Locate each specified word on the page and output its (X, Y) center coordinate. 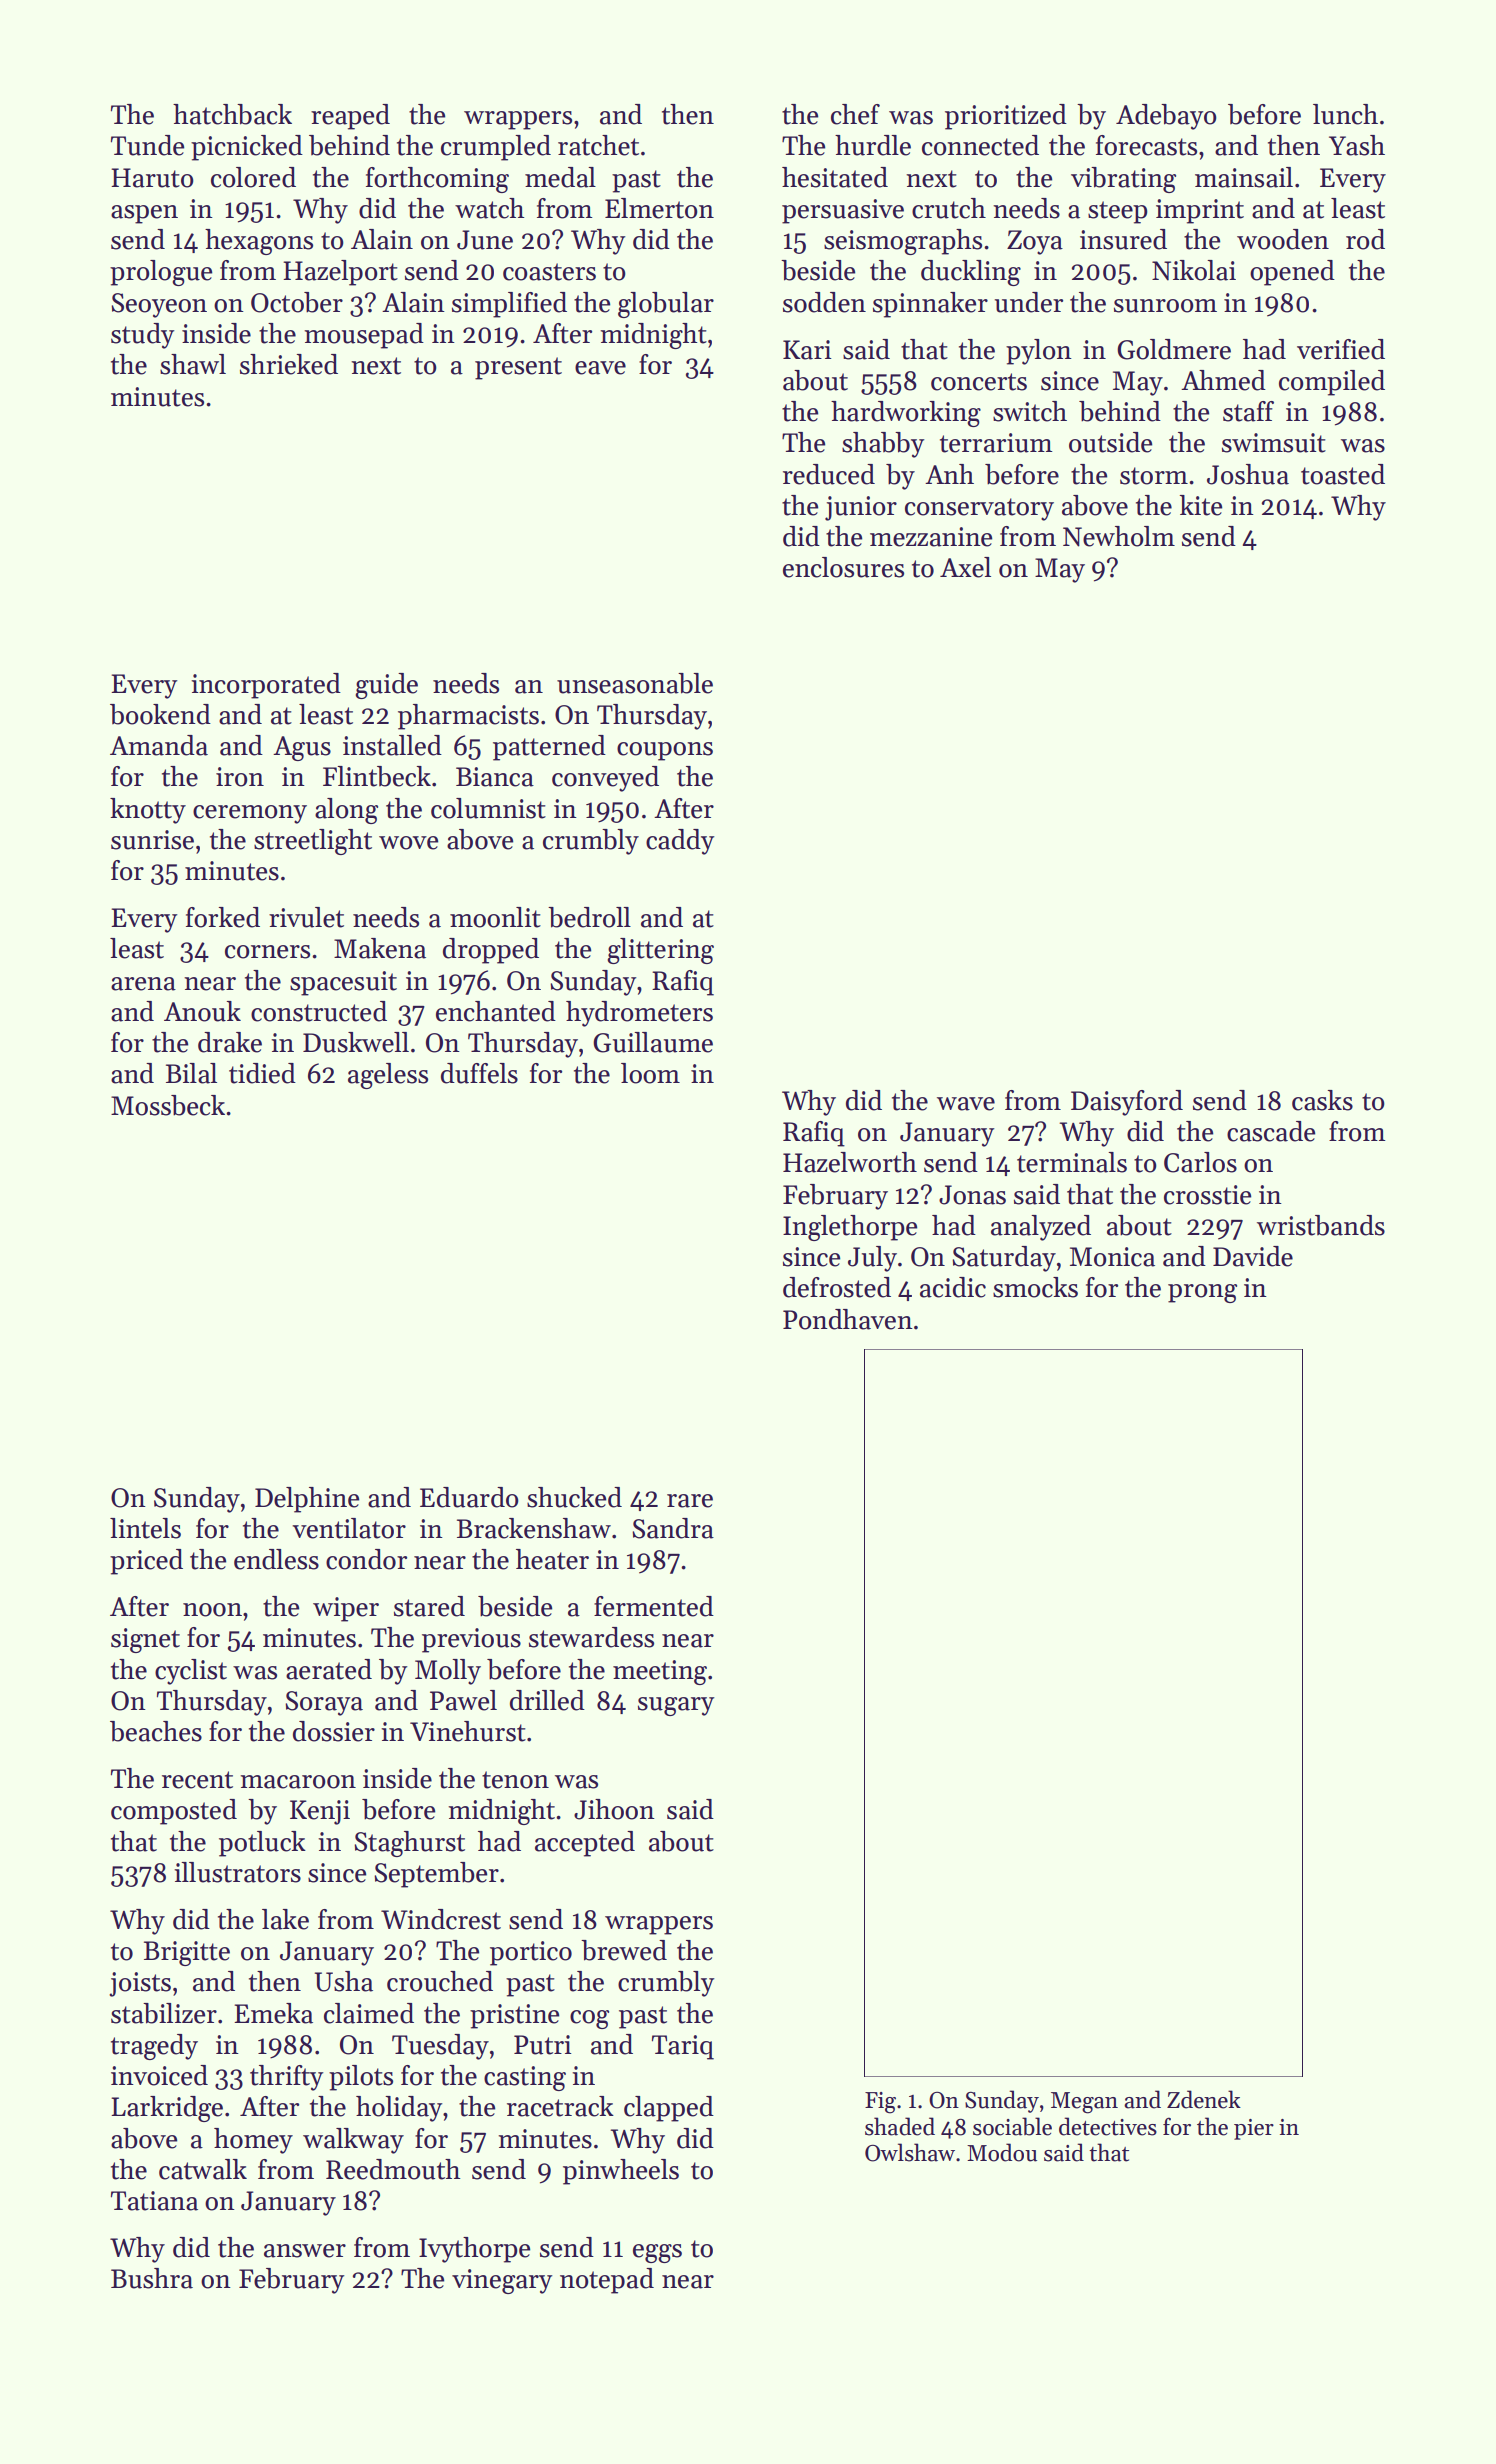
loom (650, 1073)
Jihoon (614, 1809)
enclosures (843, 567)
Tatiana (154, 2201)
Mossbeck (168, 1105)
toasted (1343, 474)
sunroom (1165, 306)
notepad (607, 2281)
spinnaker (930, 305)
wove (408, 843)
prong (1202, 1293)
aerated (329, 1669)
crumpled (496, 148)
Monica (1112, 1257)
